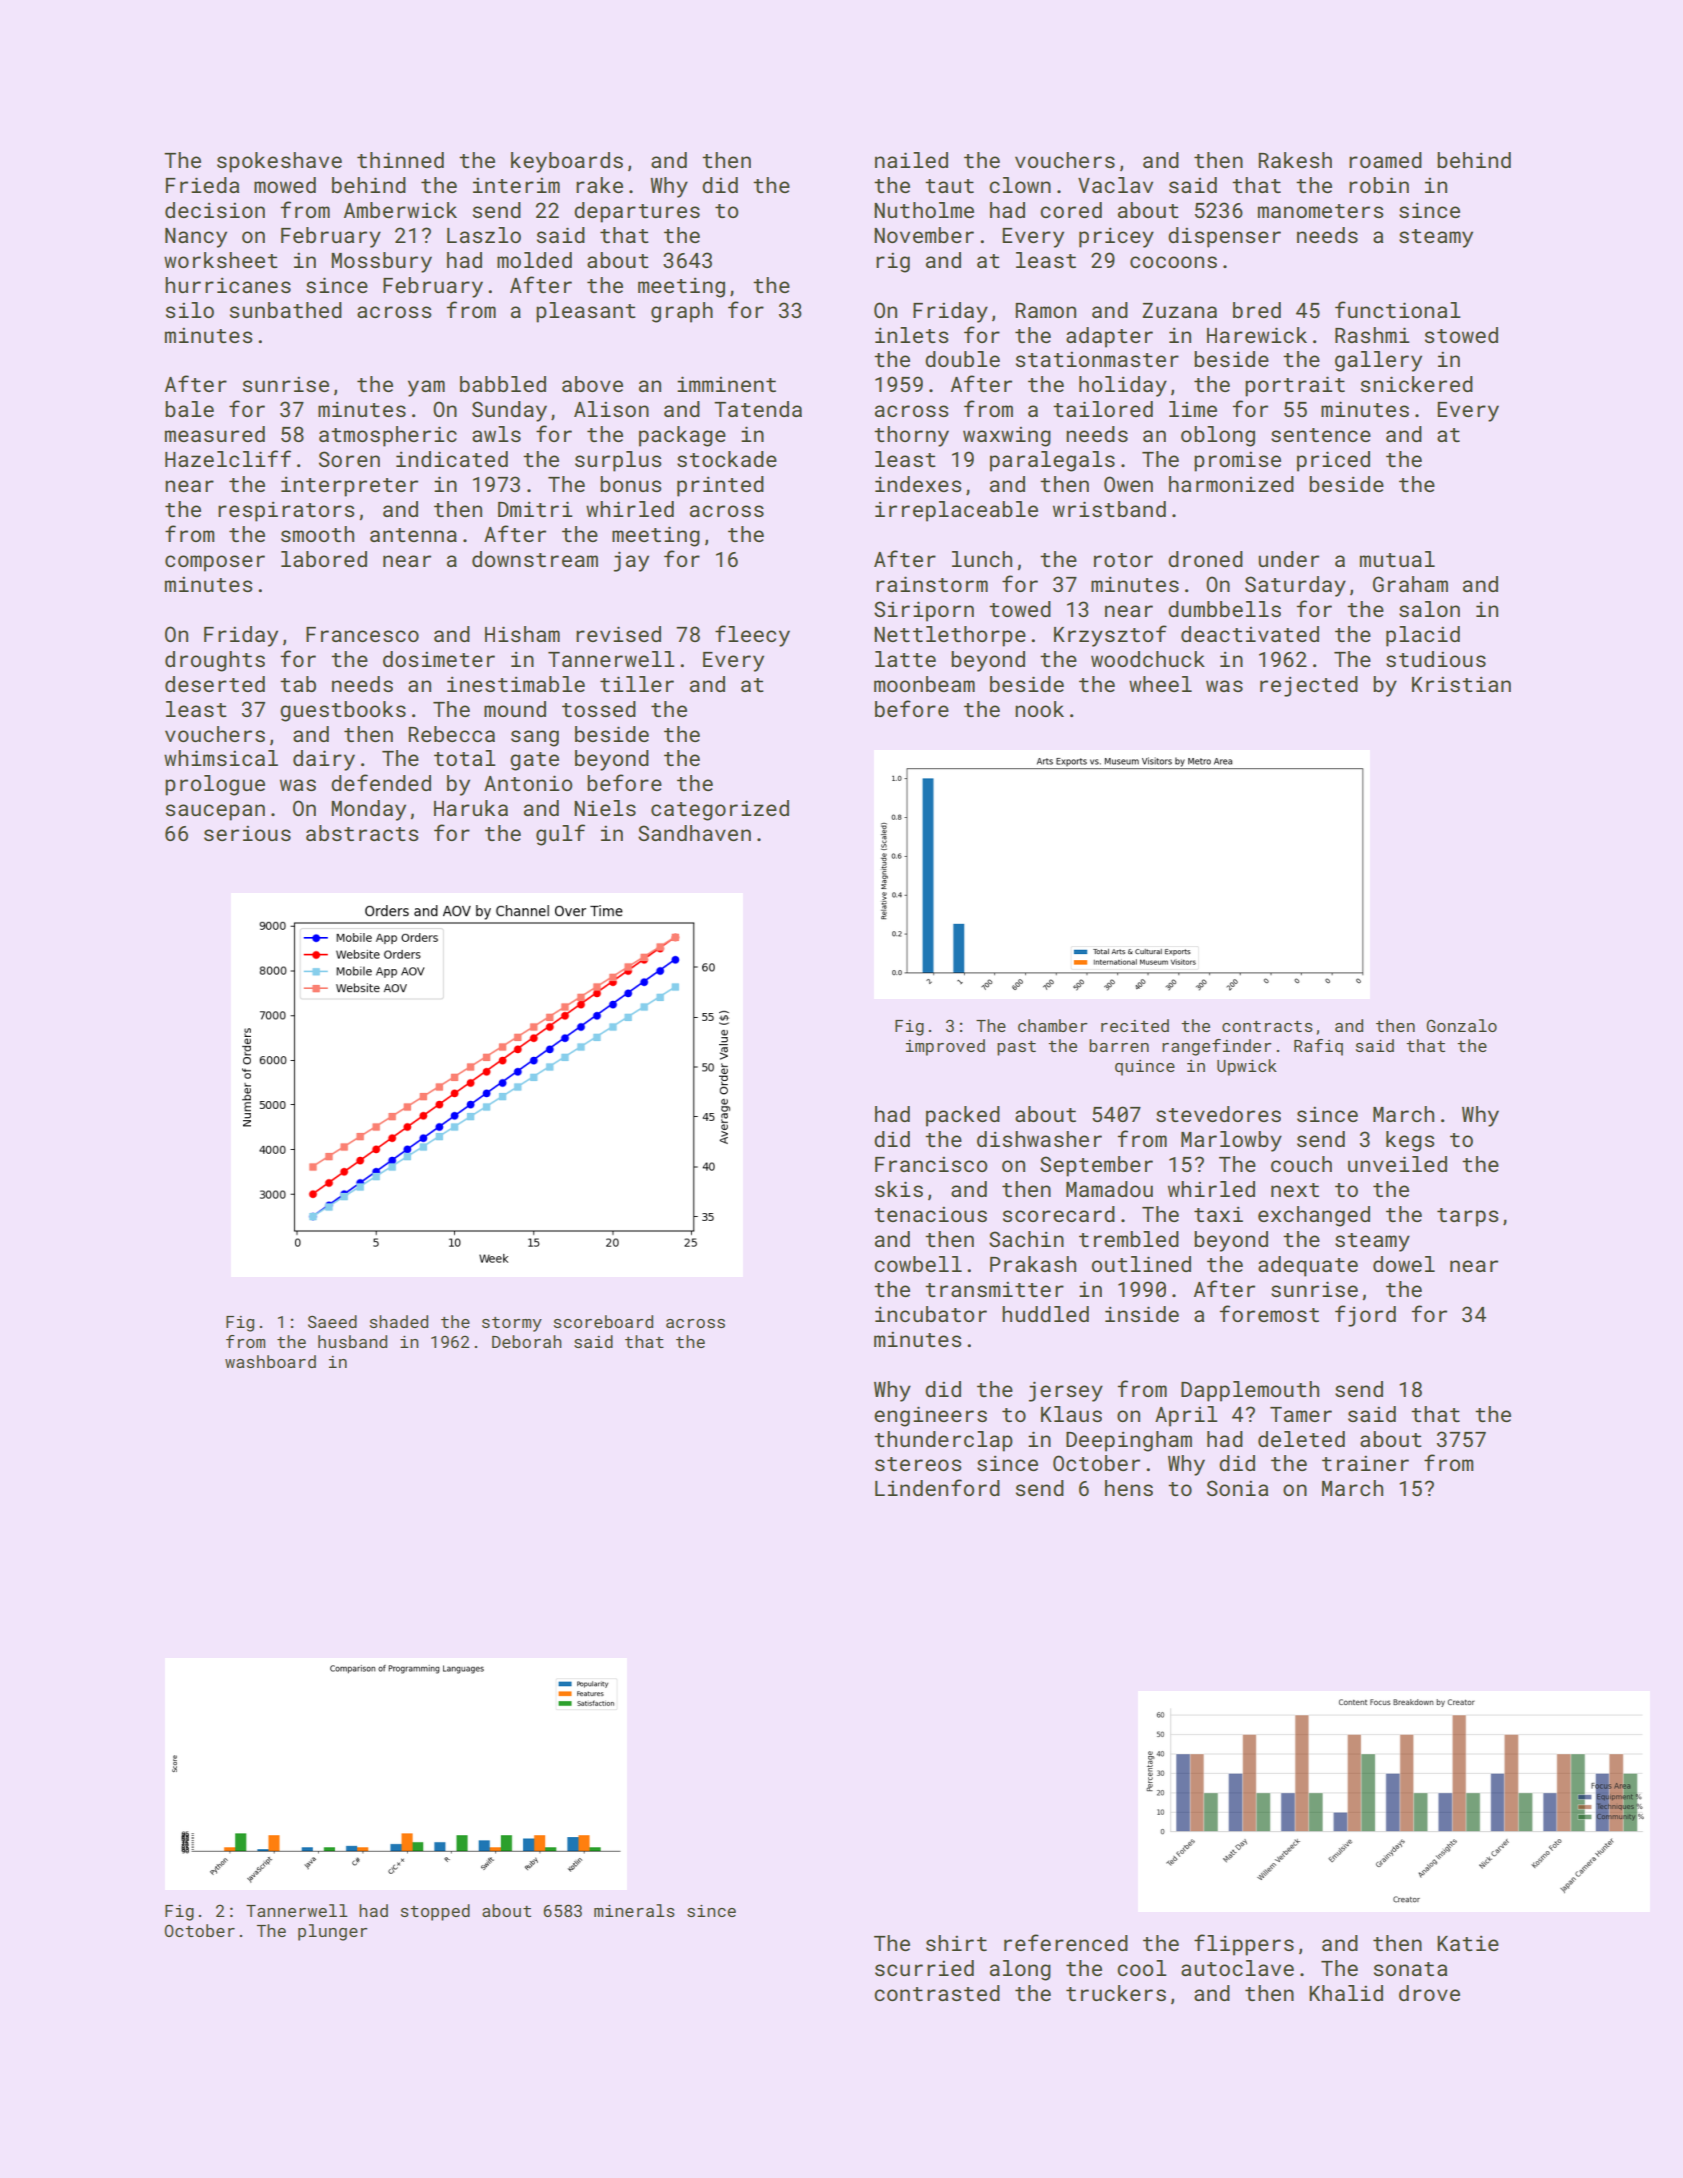  I want to click on contrasted, so click(937, 1993).
